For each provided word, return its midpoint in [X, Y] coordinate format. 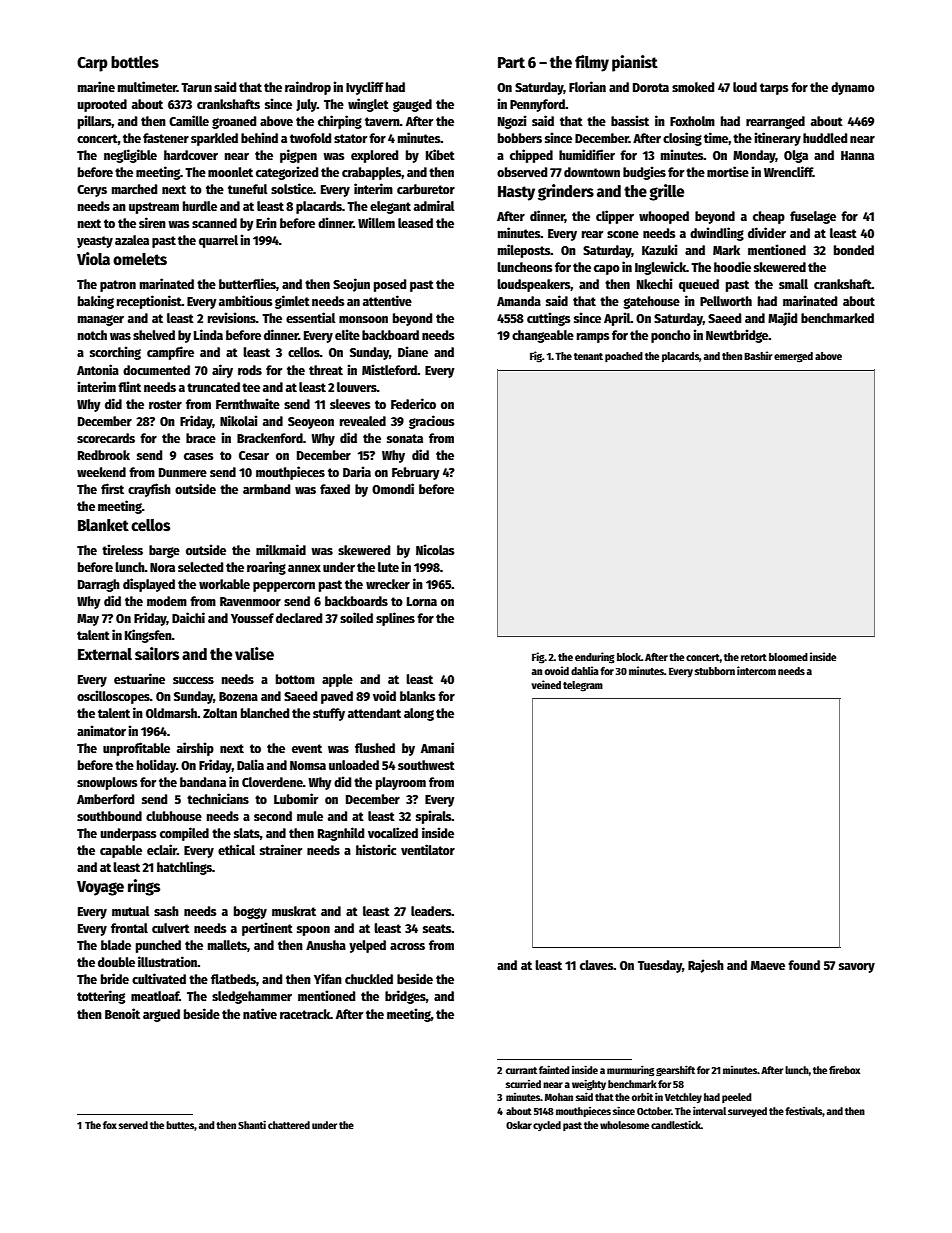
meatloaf [155, 996]
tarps [774, 89]
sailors [157, 654]
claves [596, 965]
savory [857, 968]
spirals [434, 817]
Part [511, 62]
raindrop [308, 88]
